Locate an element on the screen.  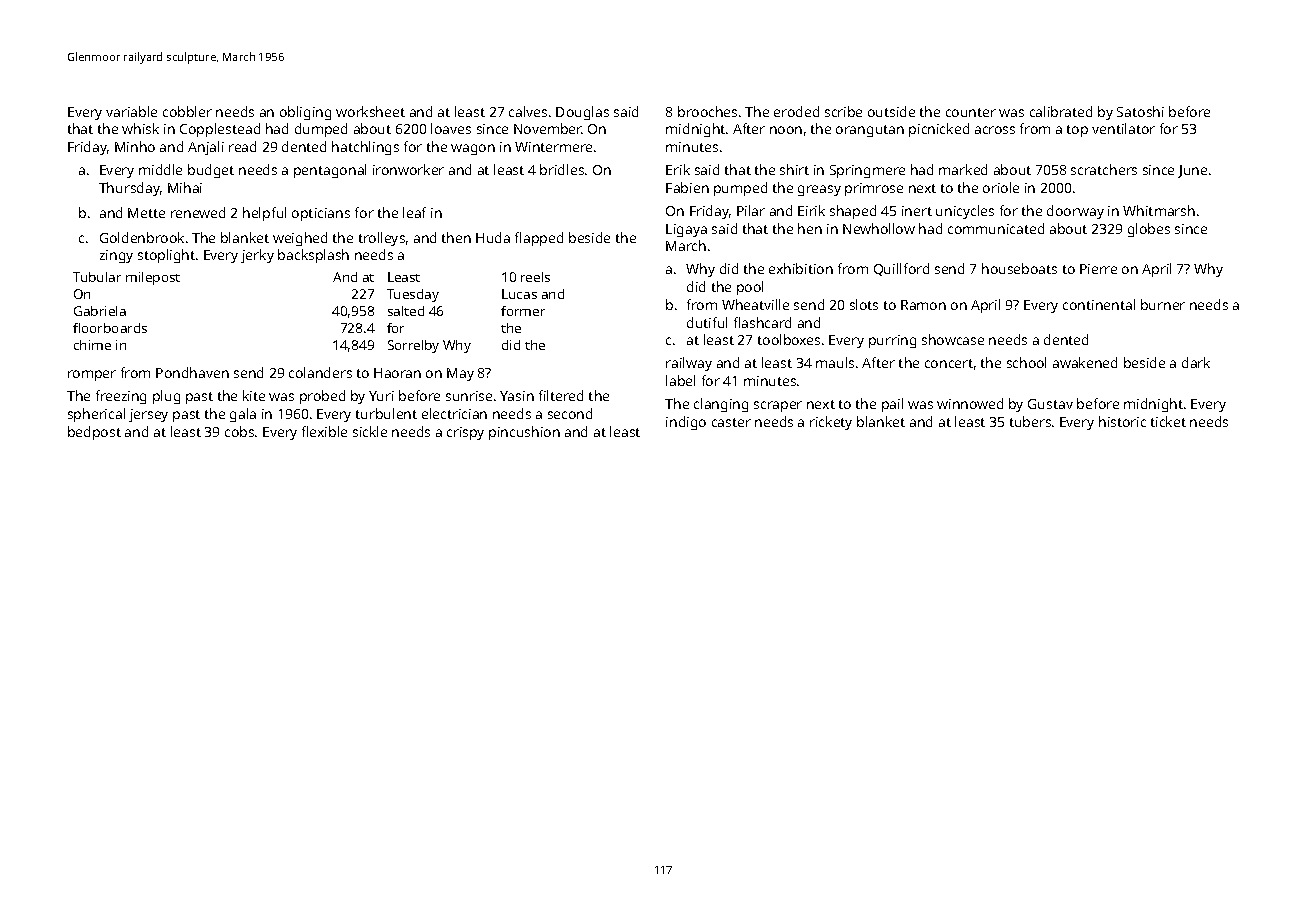
Mihai is located at coordinates (185, 187).
